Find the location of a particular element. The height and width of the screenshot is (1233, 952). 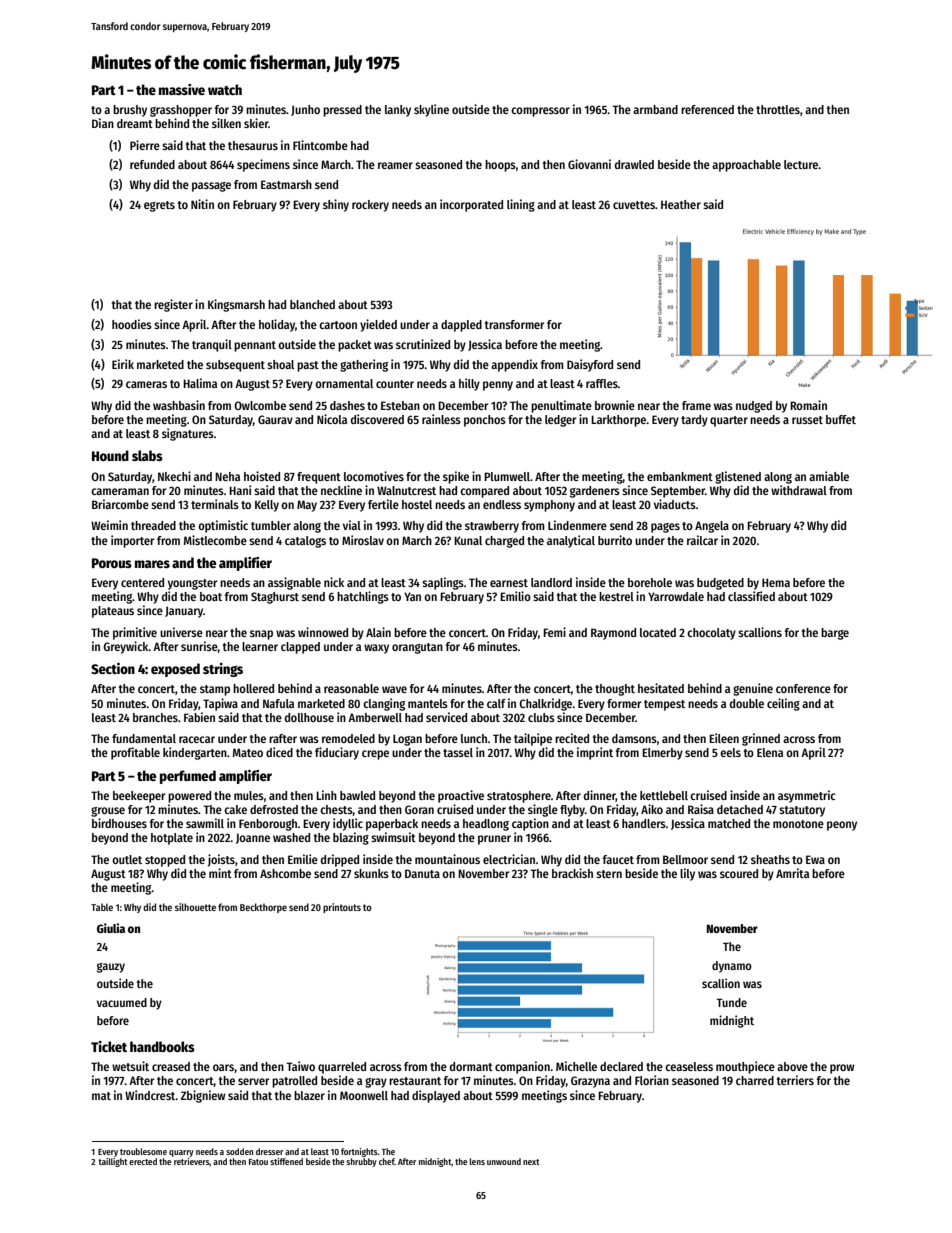

Michelle is located at coordinates (576, 1066).
